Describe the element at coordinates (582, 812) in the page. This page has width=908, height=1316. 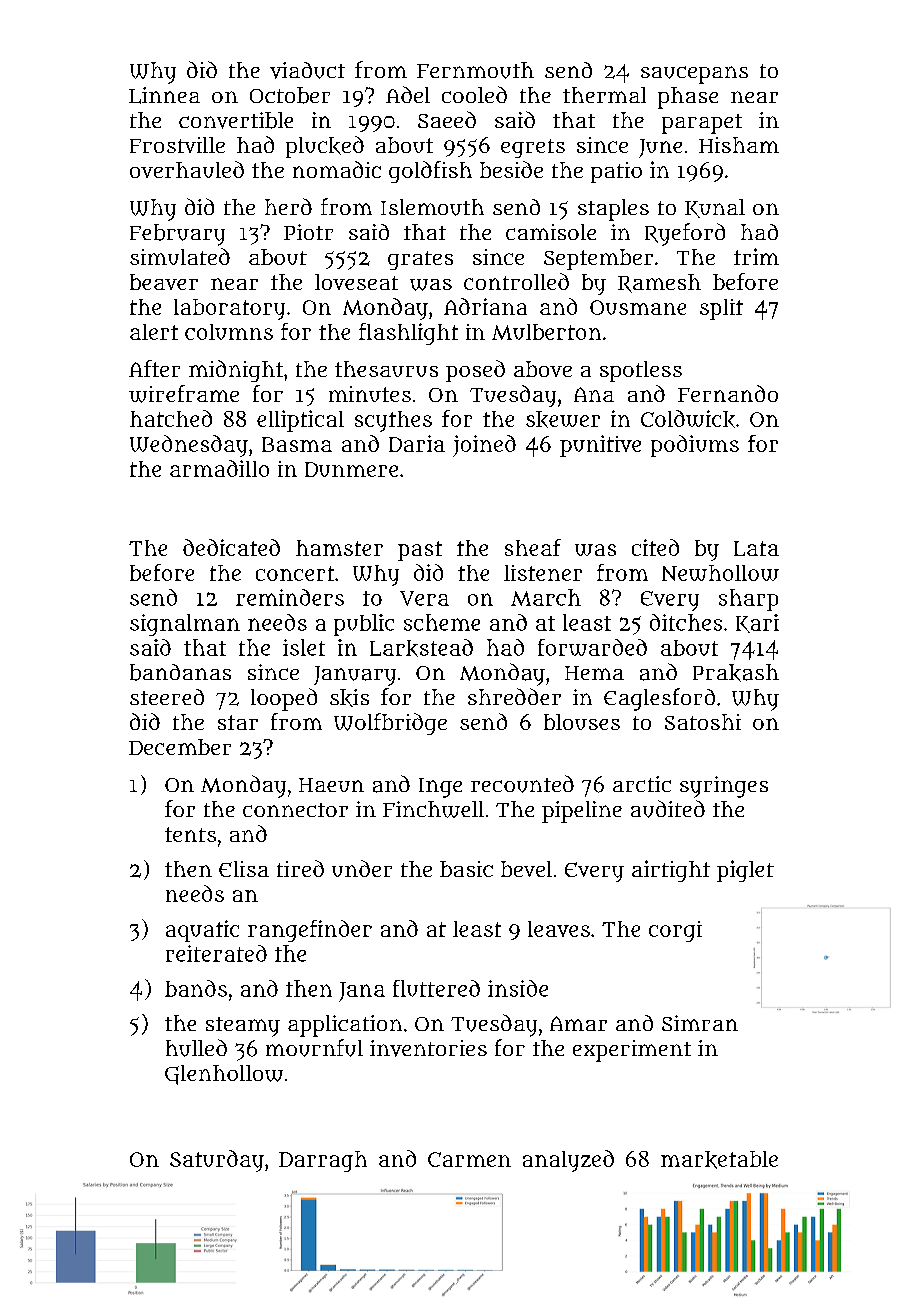
I see `pipeline` at that location.
